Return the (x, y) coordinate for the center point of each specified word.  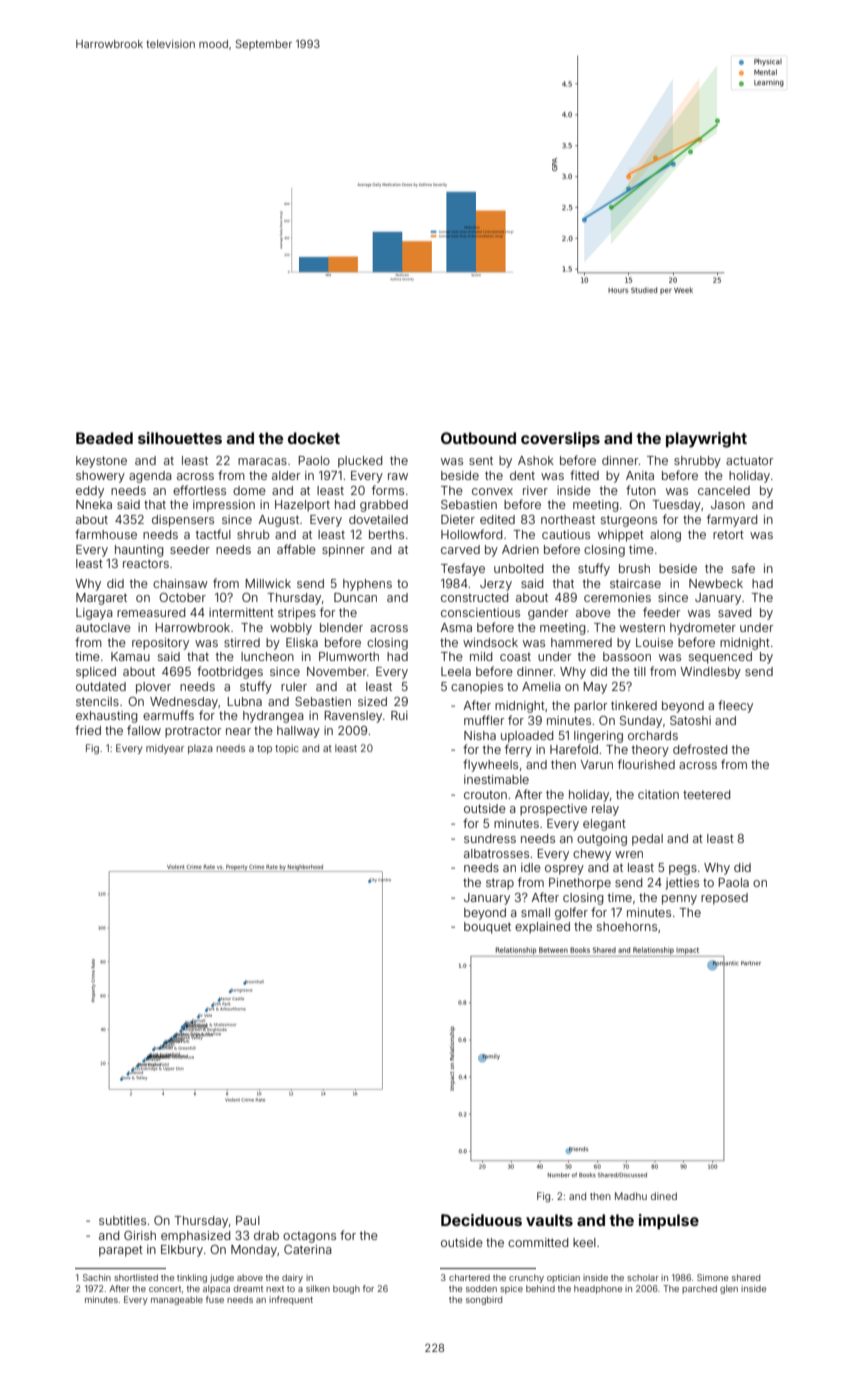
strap (500, 884)
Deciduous (481, 1220)
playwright (706, 440)
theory (650, 751)
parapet (121, 1251)
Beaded (104, 438)
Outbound (478, 438)
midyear (165, 749)
